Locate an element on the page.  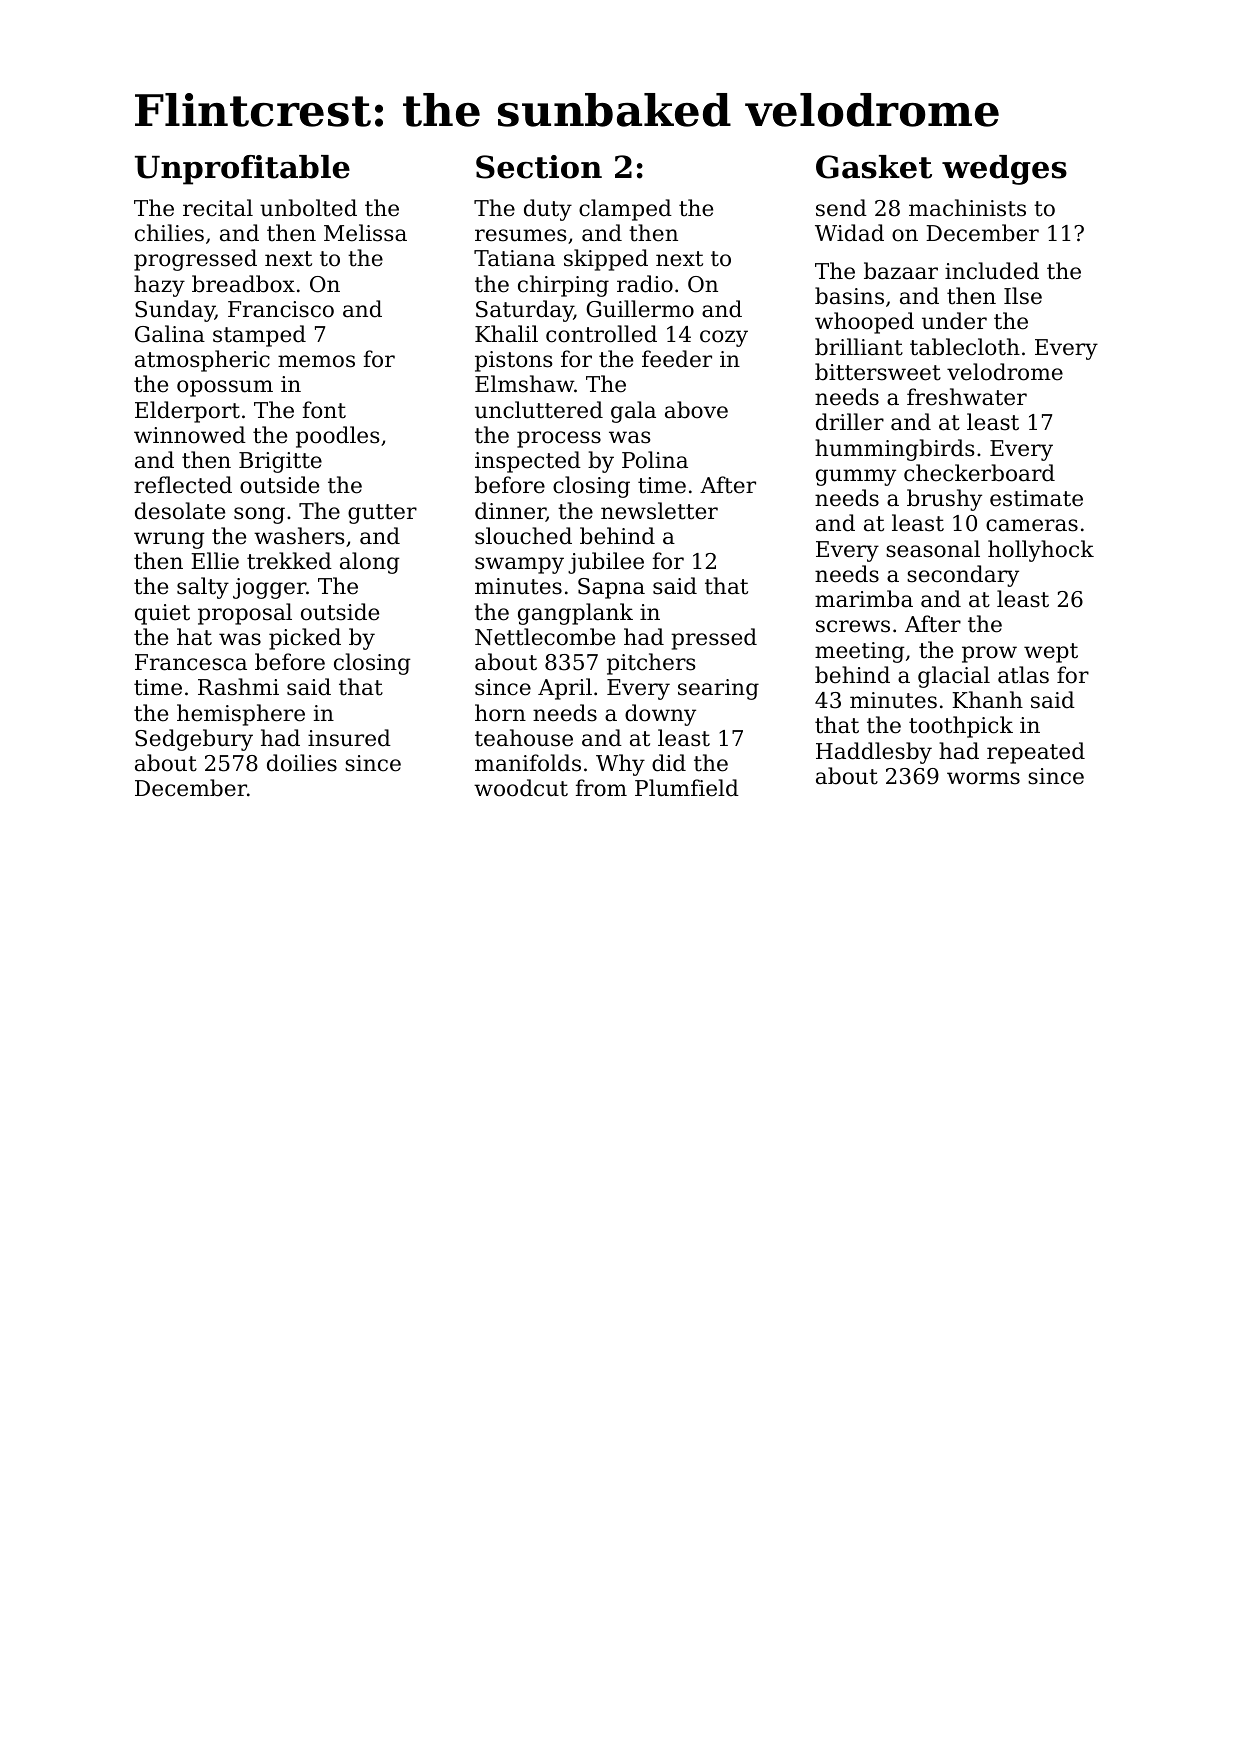
duty is located at coordinates (548, 210).
